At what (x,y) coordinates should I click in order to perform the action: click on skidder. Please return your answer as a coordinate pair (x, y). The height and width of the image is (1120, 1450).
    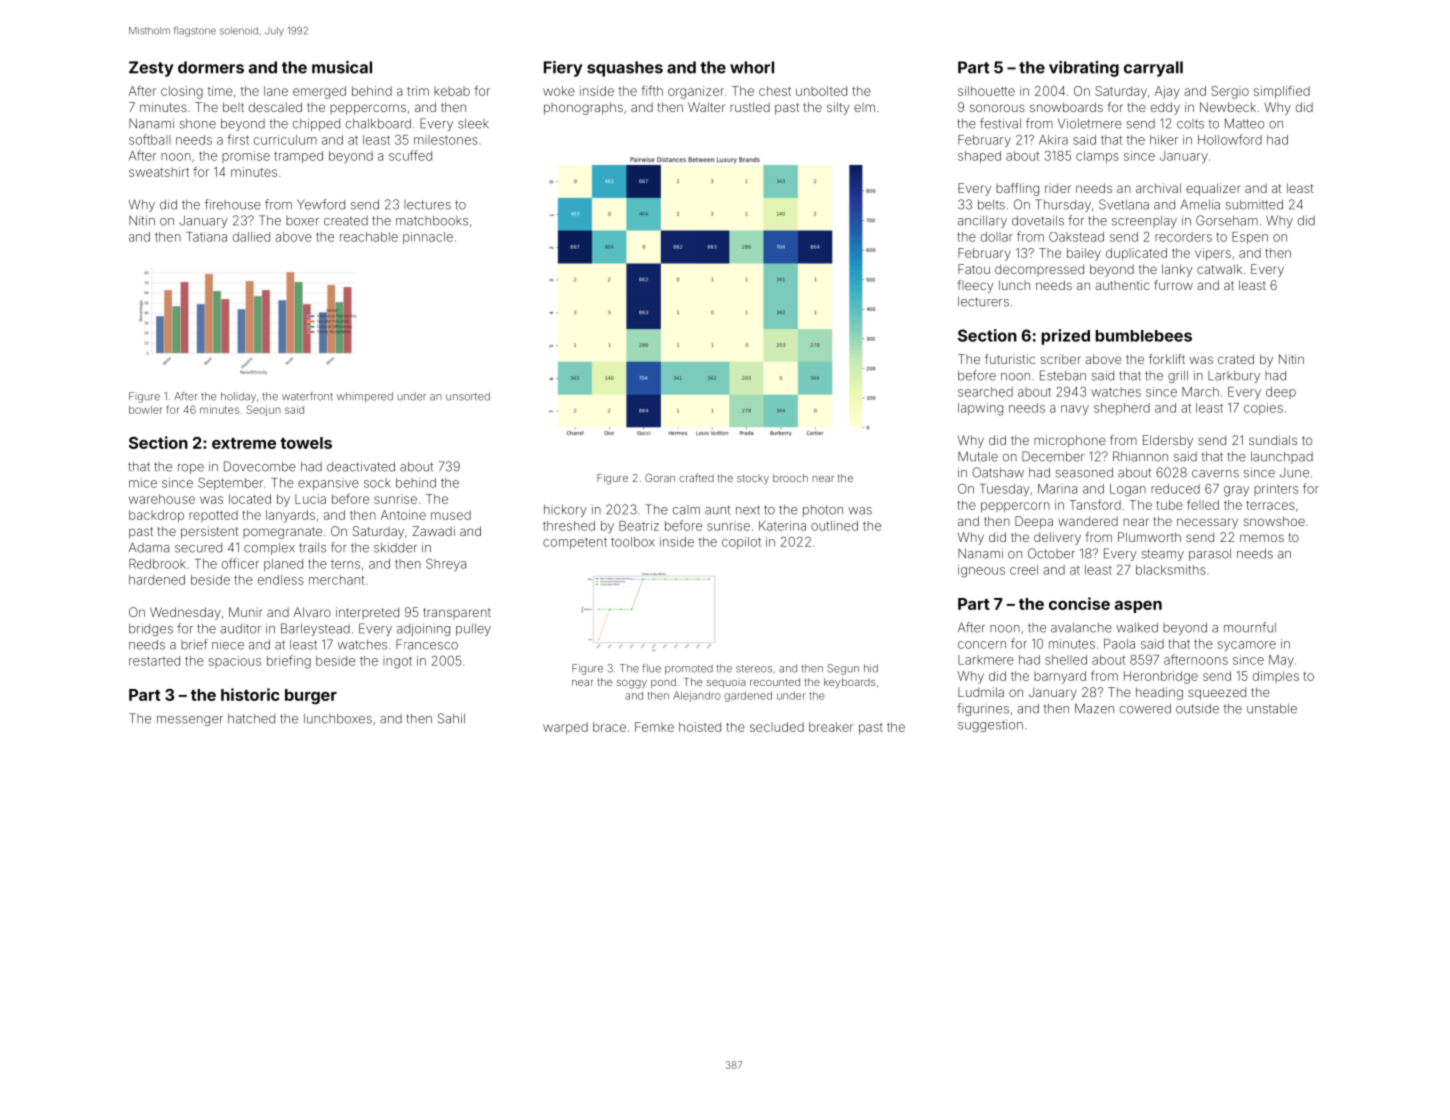
    Looking at the image, I should click on (395, 548).
